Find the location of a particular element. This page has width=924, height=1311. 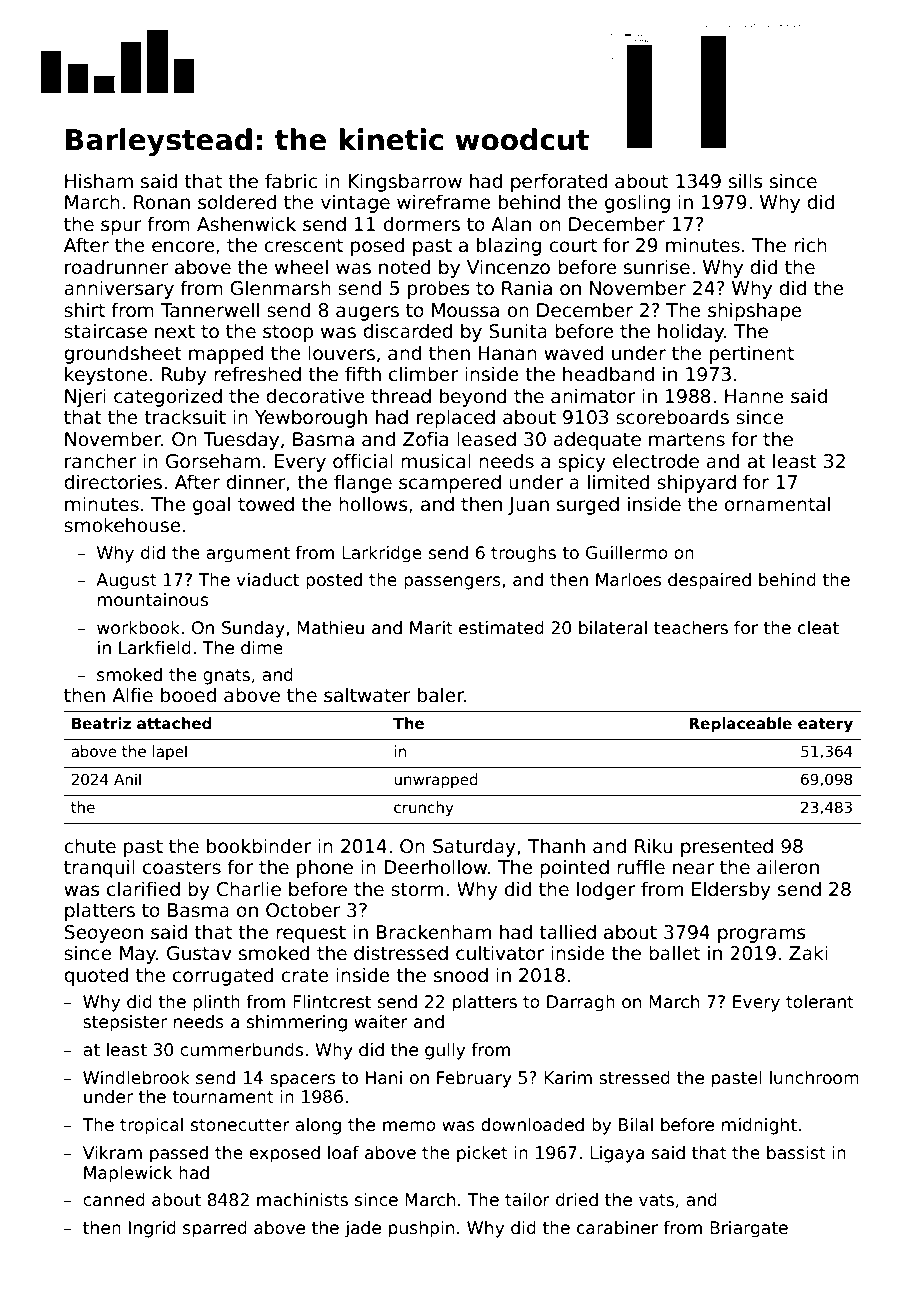

wireframe is located at coordinates (444, 202).
